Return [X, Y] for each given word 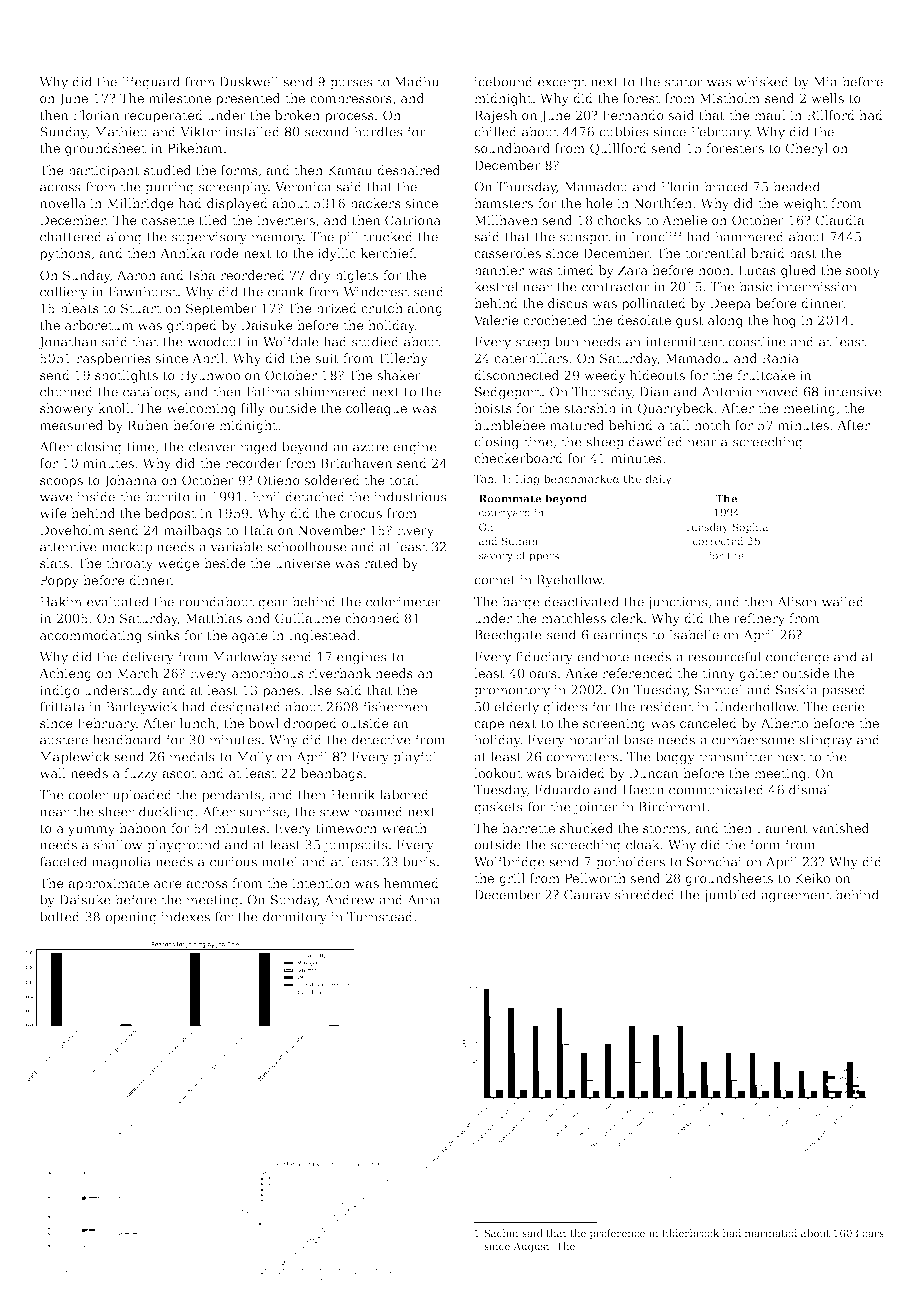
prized [336, 309]
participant [104, 171]
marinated [771, 1233]
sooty [863, 272]
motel [280, 861]
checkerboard [518, 458]
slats [54, 563]
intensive [853, 392]
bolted [60, 916]
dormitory [295, 918]
